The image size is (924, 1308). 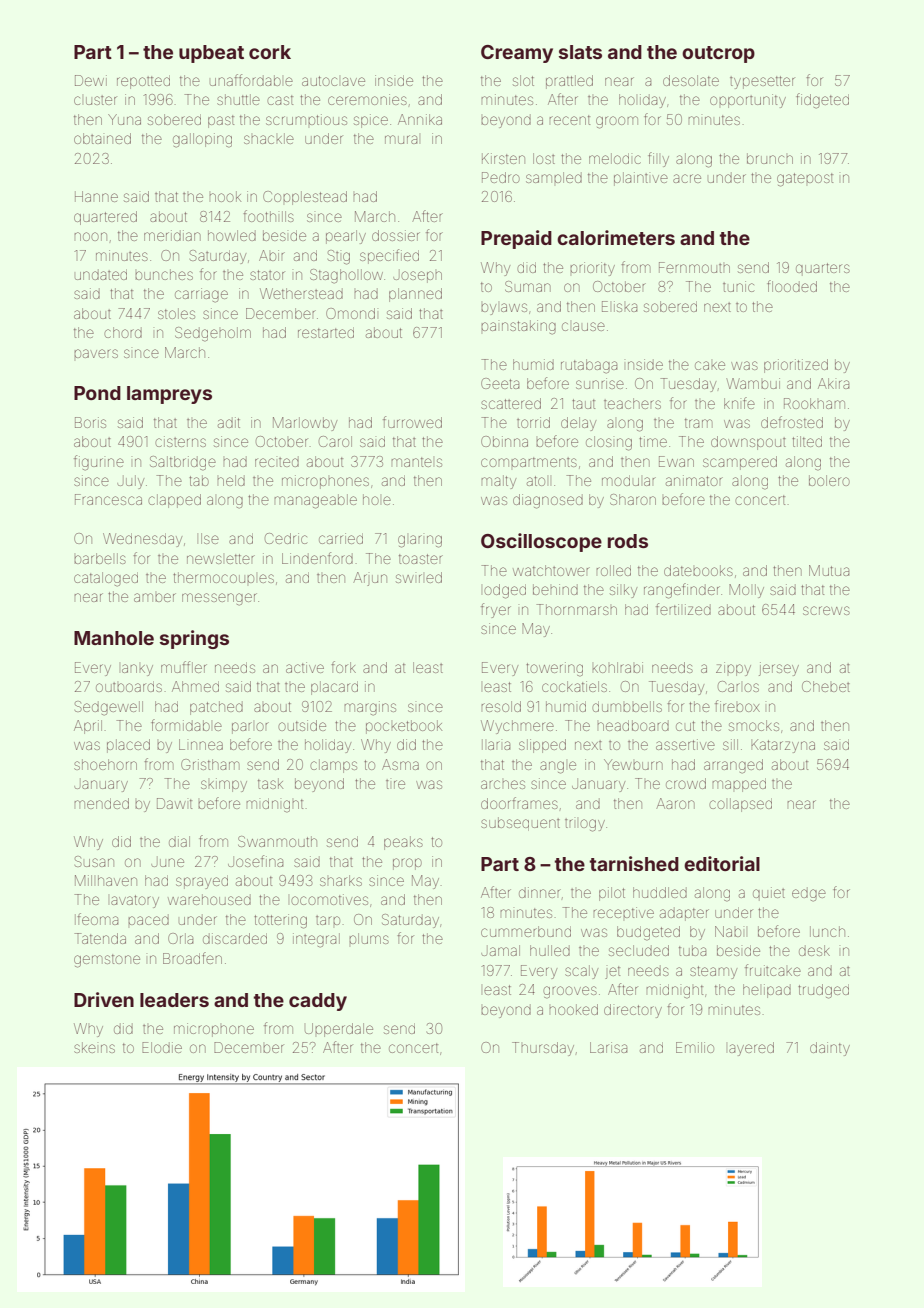 What do you see at coordinates (280, 100) in the screenshot?
I see `cast` at bounding box center [280, 100].
